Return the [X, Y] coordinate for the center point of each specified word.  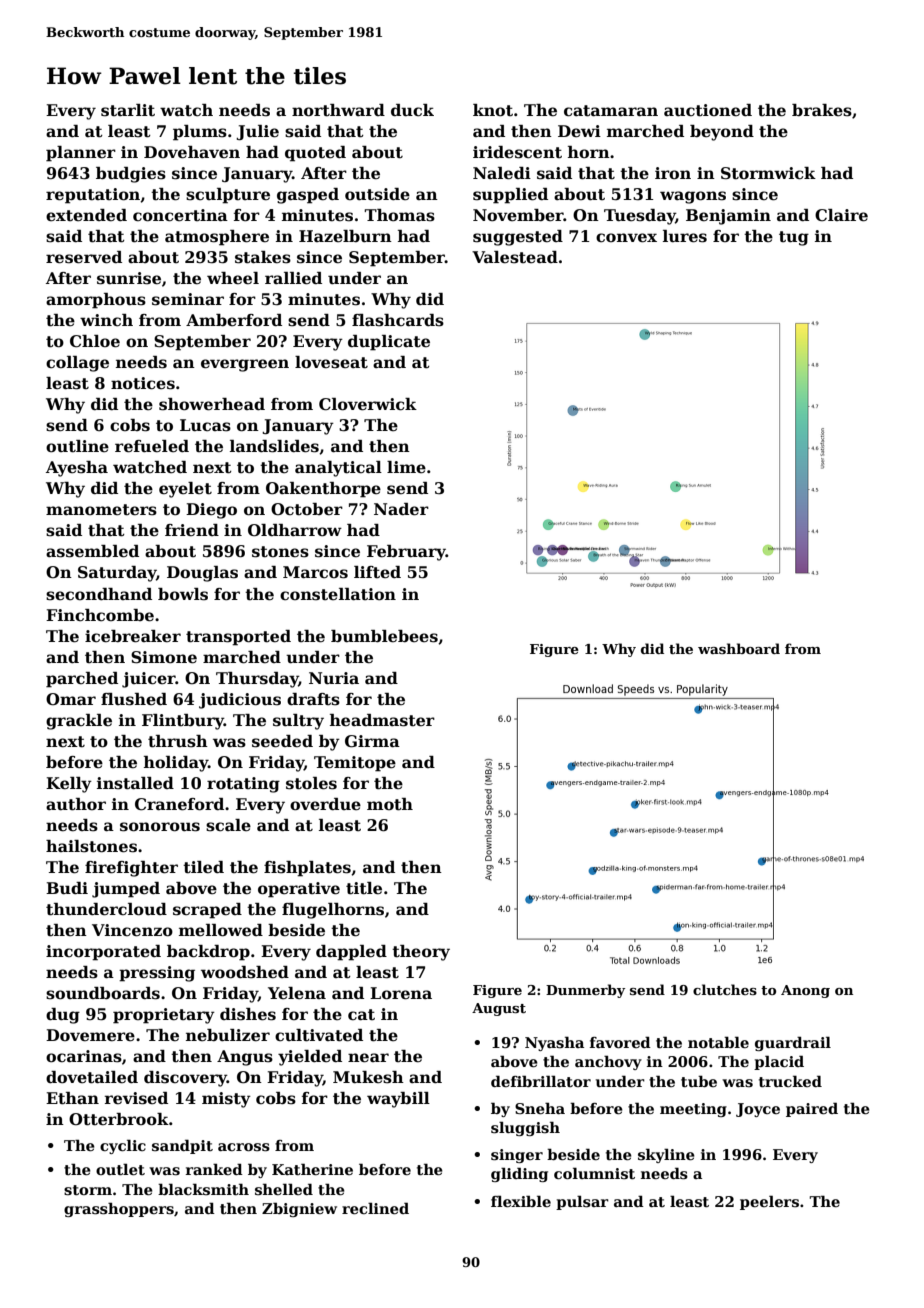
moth [390, 804]
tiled [203, 867]
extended [86, 215]
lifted [377, 572]
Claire [841, 215]
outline [77, 446]
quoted [315, 154]
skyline [666, 1155]
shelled [284, 1189]
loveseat [331, 362]
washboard [739, 648]
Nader [401, 509]
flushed [134, 699]
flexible [521, 1201]
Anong [805, 991]
